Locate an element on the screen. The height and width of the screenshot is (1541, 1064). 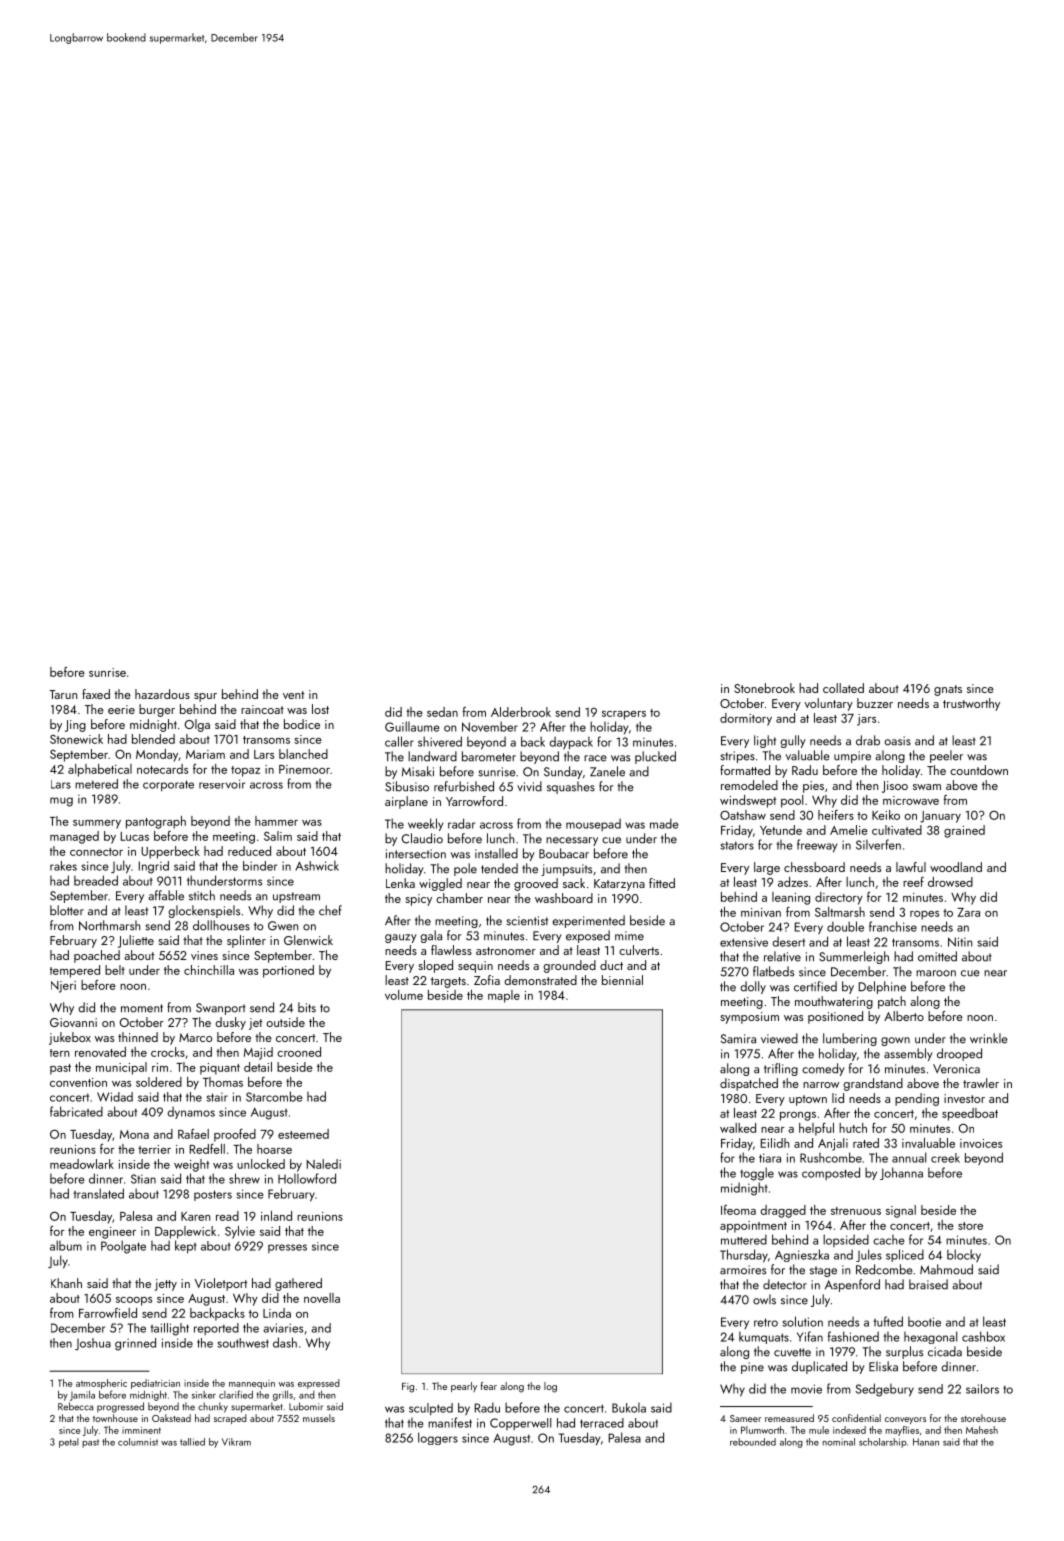
strenuous is located at coordinates (856, 1211).
